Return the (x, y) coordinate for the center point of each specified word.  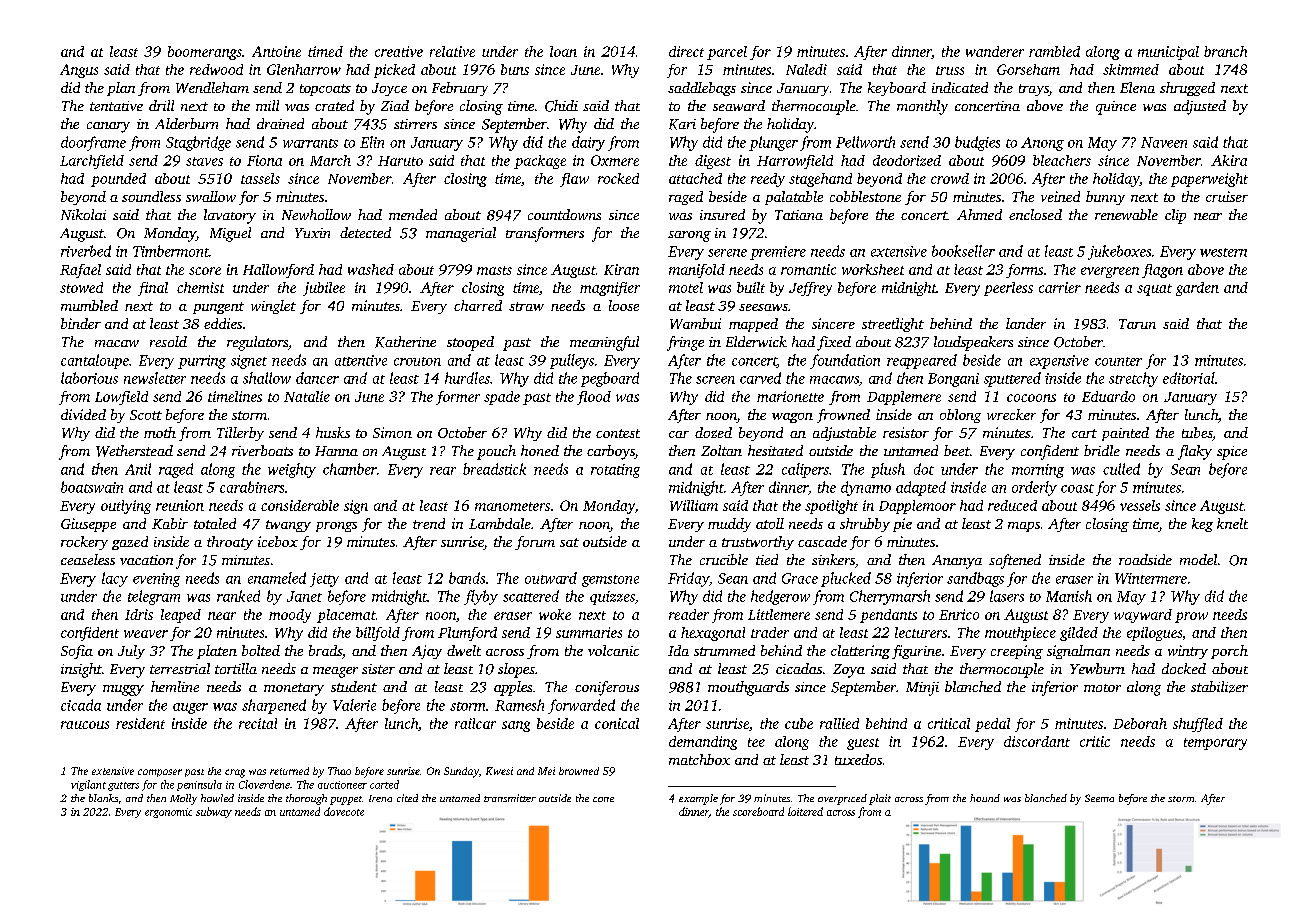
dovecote (344, 811)
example (698, 799)
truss (950, 70)
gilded (1079, 634)
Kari (682, 124)
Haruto (400, 161)
